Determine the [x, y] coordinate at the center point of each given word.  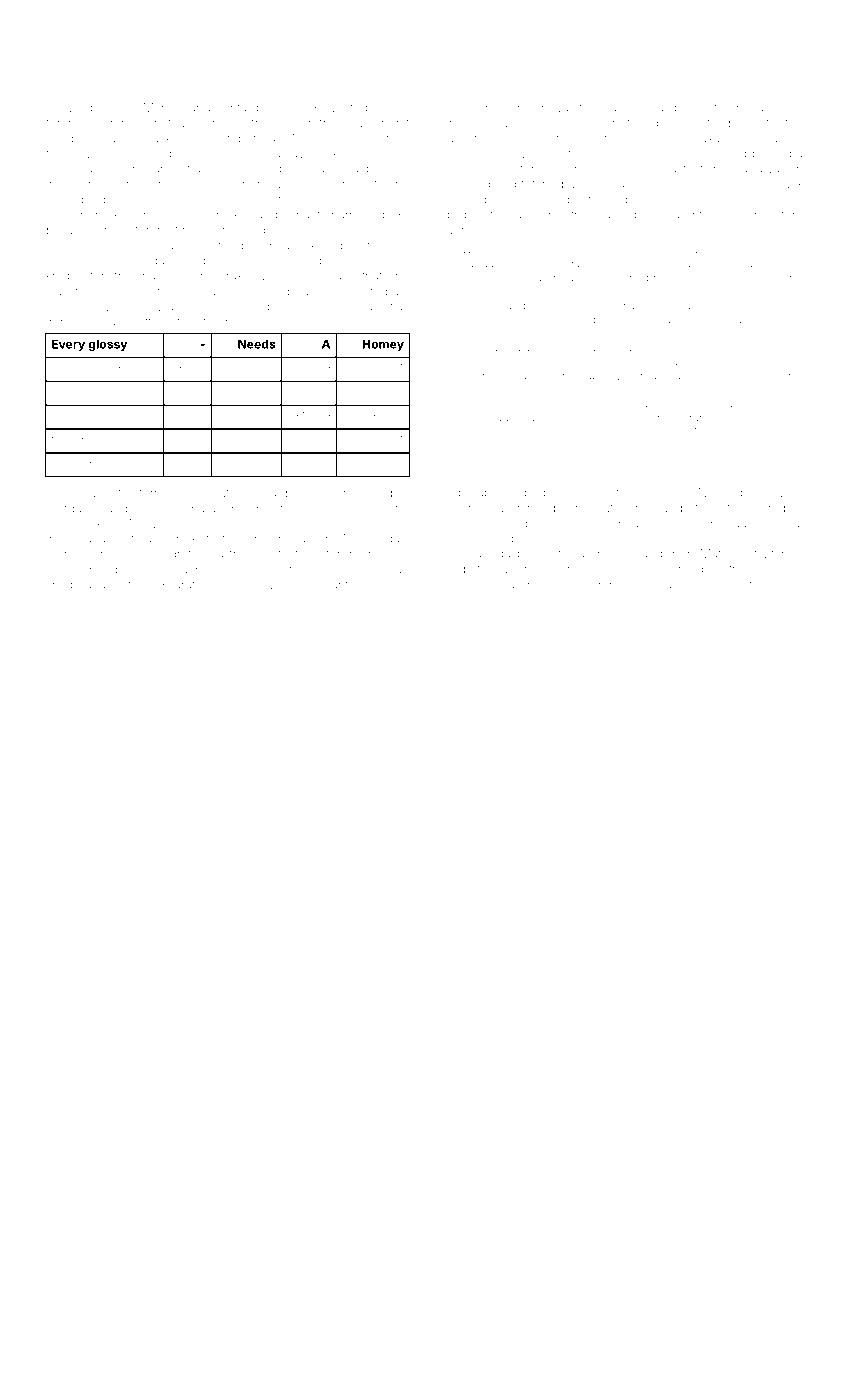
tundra [752, 305]
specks [741, 124]
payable [68, 231]
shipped [69, 586]
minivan [525, 108]
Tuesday [382, 494]
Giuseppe [721, 460]
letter [99, 123]
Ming [586, 585]
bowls [477, 277]
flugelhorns [82, 441]
